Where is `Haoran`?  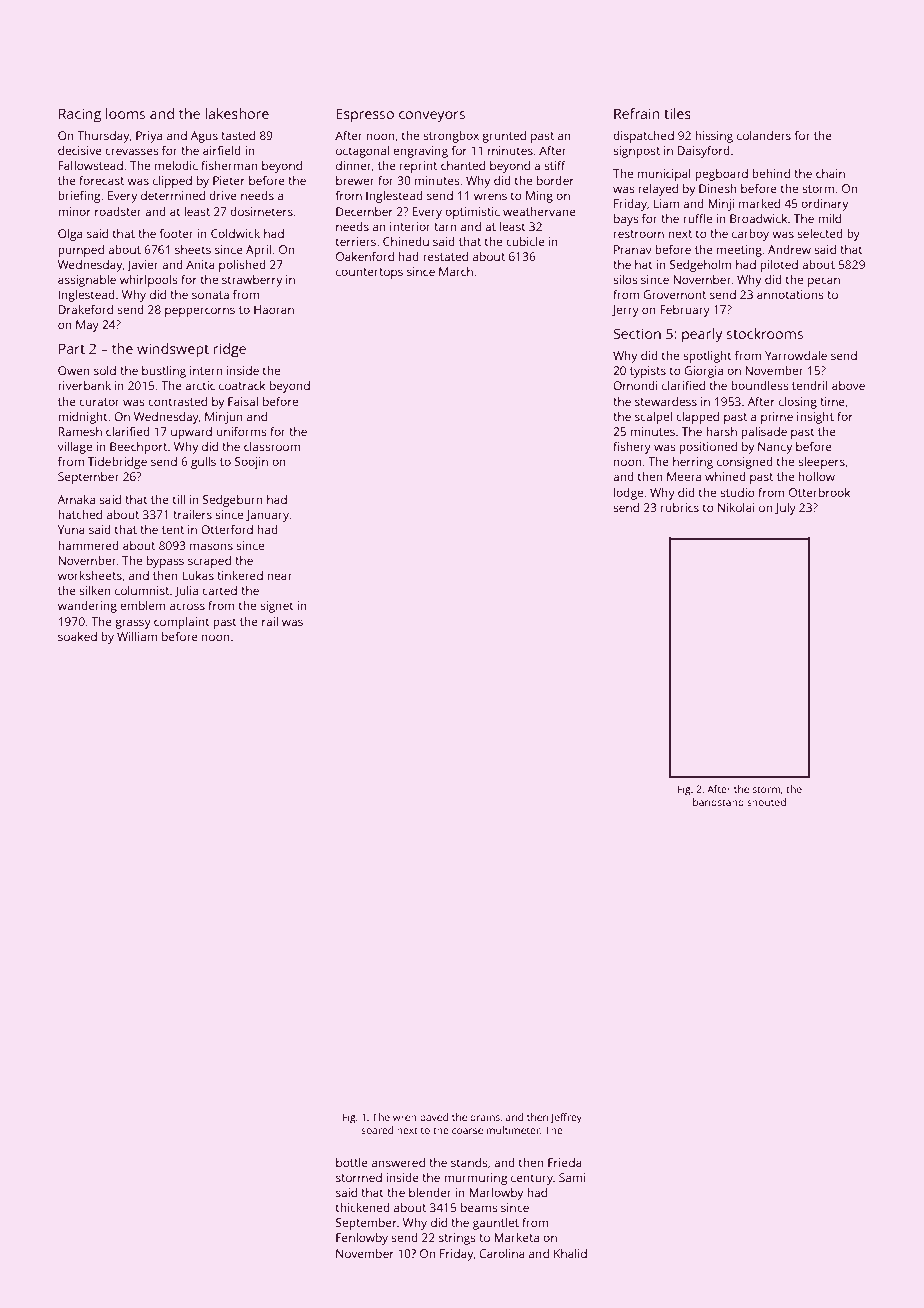
Haoran is located at coordinates (274, 309).
